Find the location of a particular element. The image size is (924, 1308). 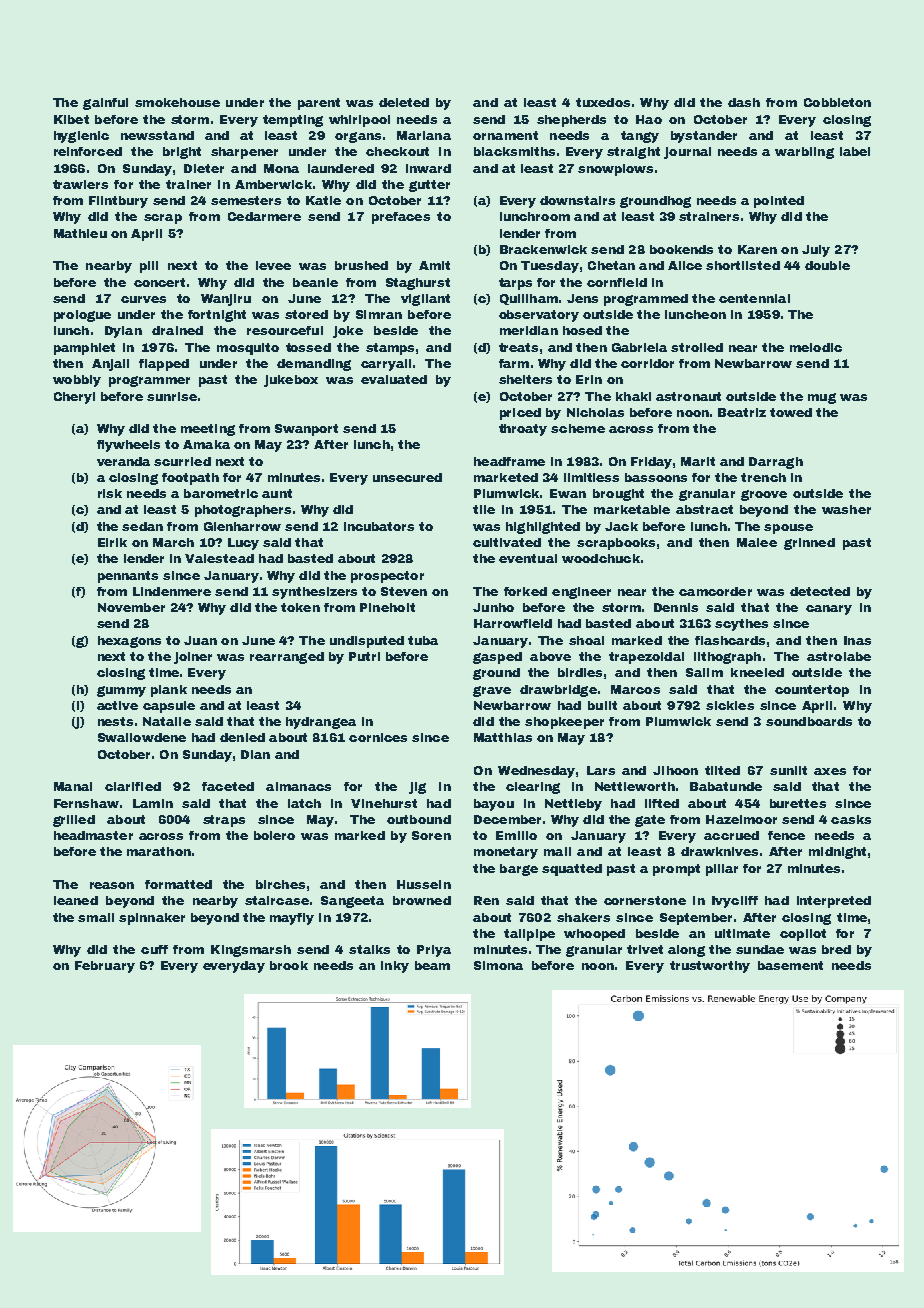

trustworthy is located at coordinates (710, 967).
